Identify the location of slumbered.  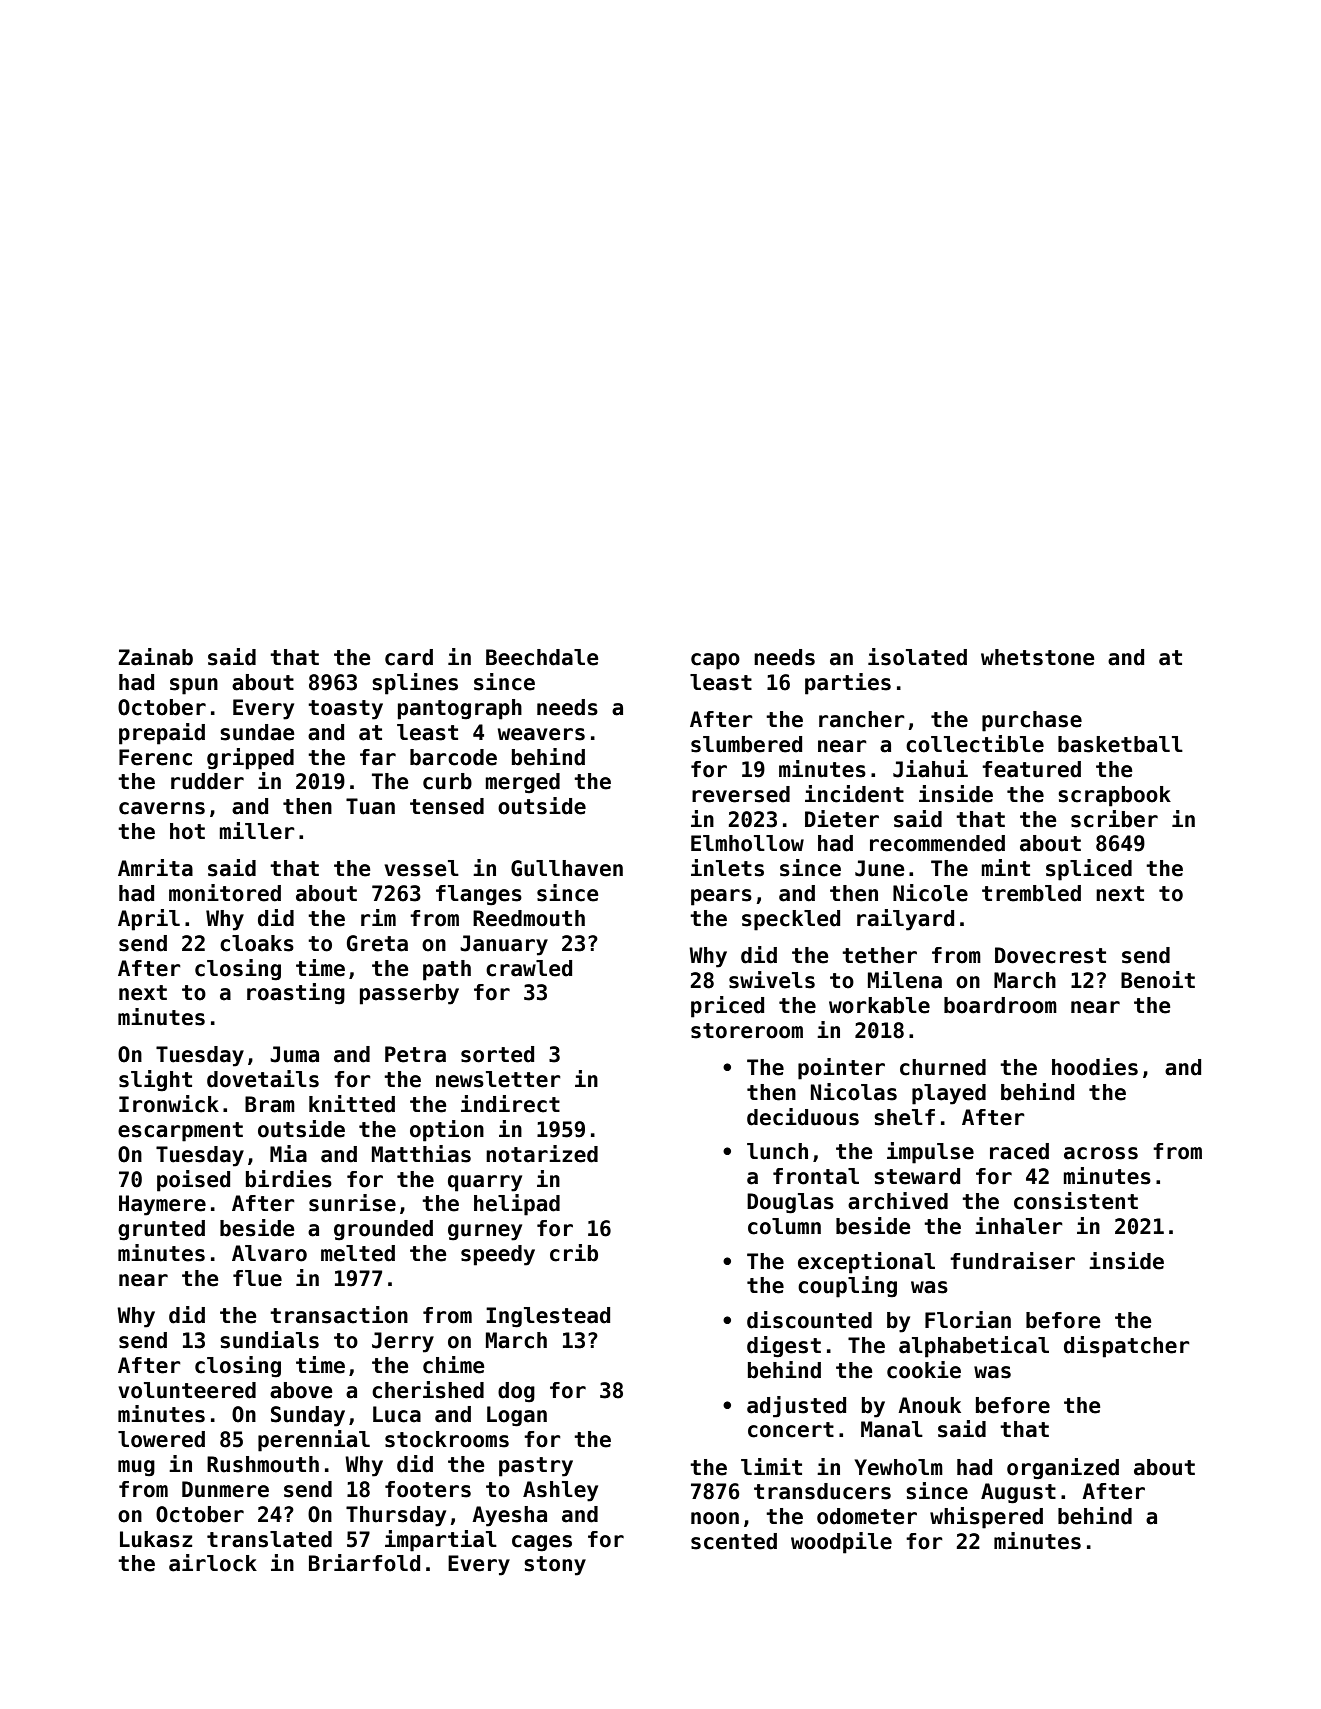
(746, 744).
